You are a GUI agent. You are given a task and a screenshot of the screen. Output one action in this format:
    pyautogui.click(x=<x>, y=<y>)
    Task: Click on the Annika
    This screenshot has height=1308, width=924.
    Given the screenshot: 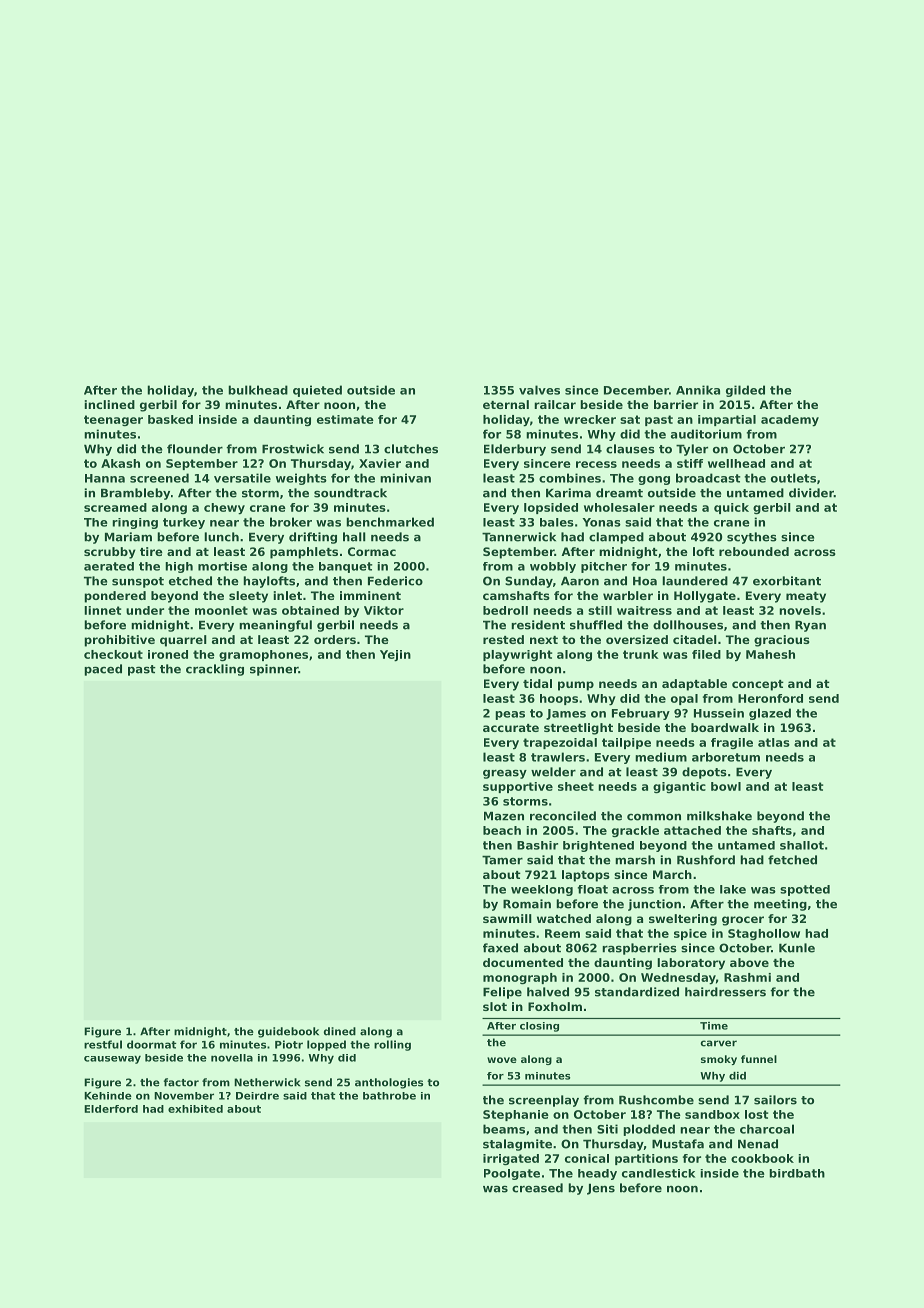 What is the action you would take?
    pyautogui.click(x=698, y=390)
